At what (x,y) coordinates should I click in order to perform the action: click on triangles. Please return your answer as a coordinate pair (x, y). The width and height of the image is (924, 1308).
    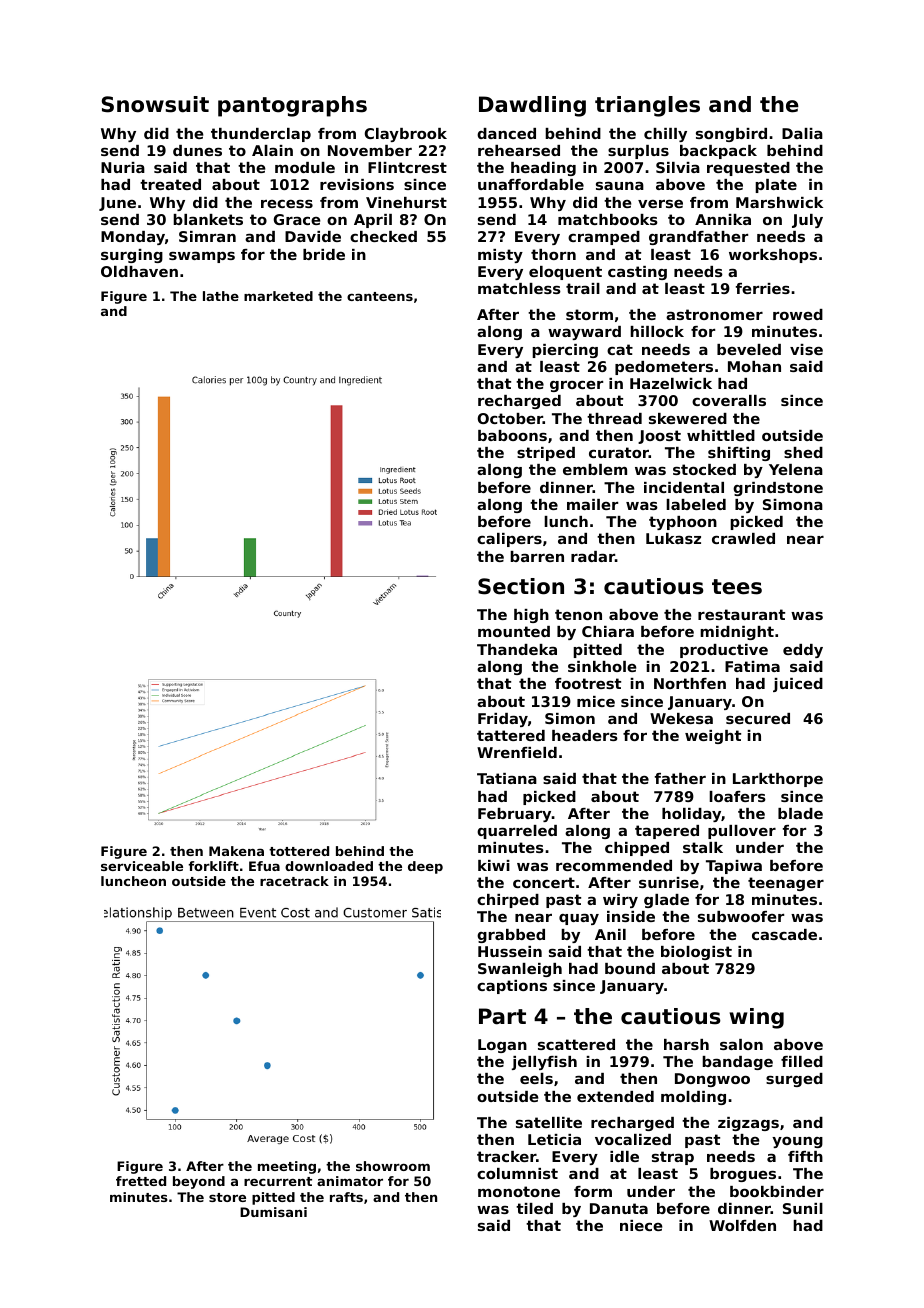
    Looking at the image, I should click on (647, 106).
